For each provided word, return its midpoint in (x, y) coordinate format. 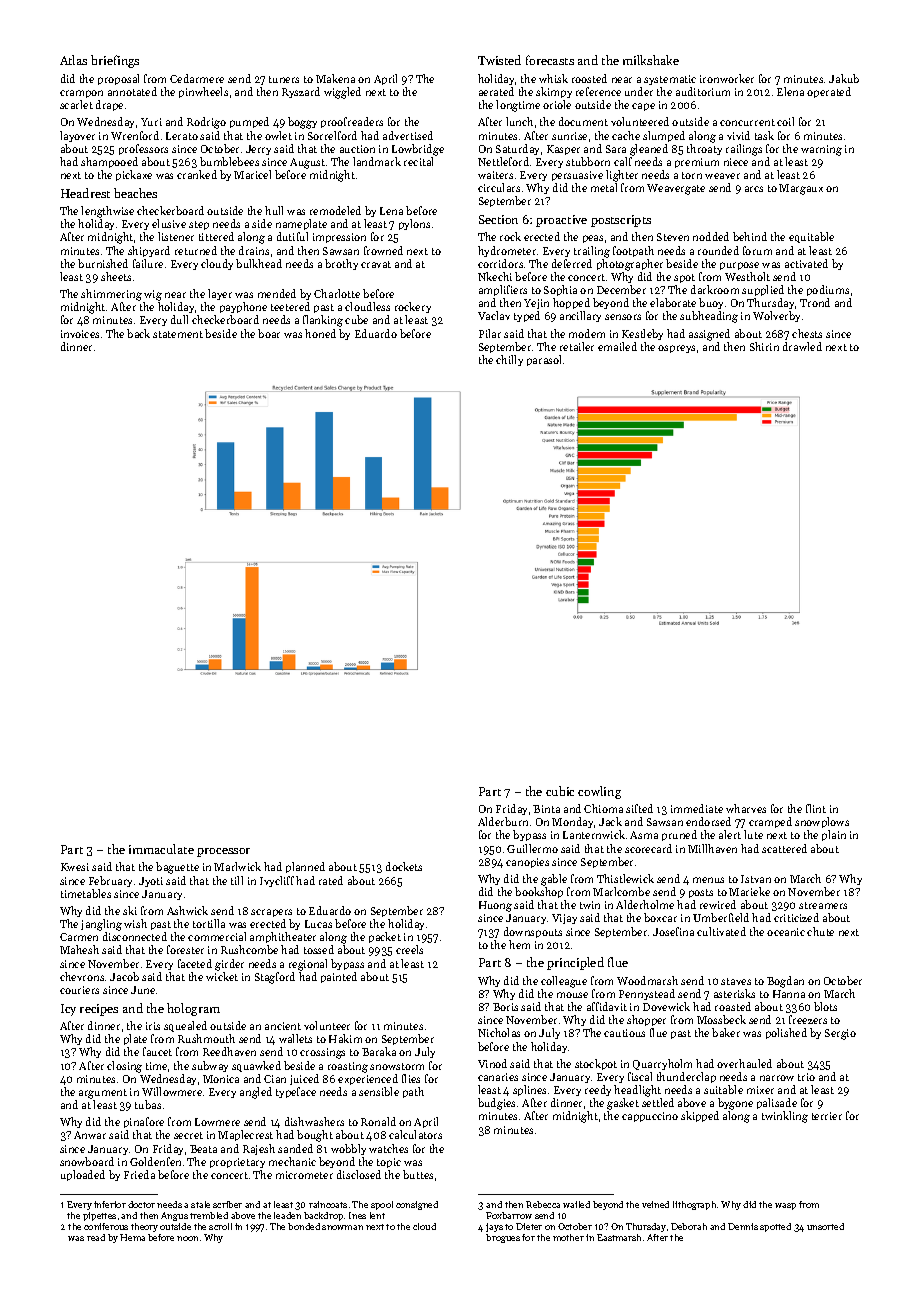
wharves (746, 808)
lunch (519, 121)
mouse (572, 995)
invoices (80, 334)
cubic (560, 791)
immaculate (161, 849)
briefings (115, 61)
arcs (754, 189)
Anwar (90, 1135)
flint (816, 808)
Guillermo (532, 848)
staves (736, 981)
